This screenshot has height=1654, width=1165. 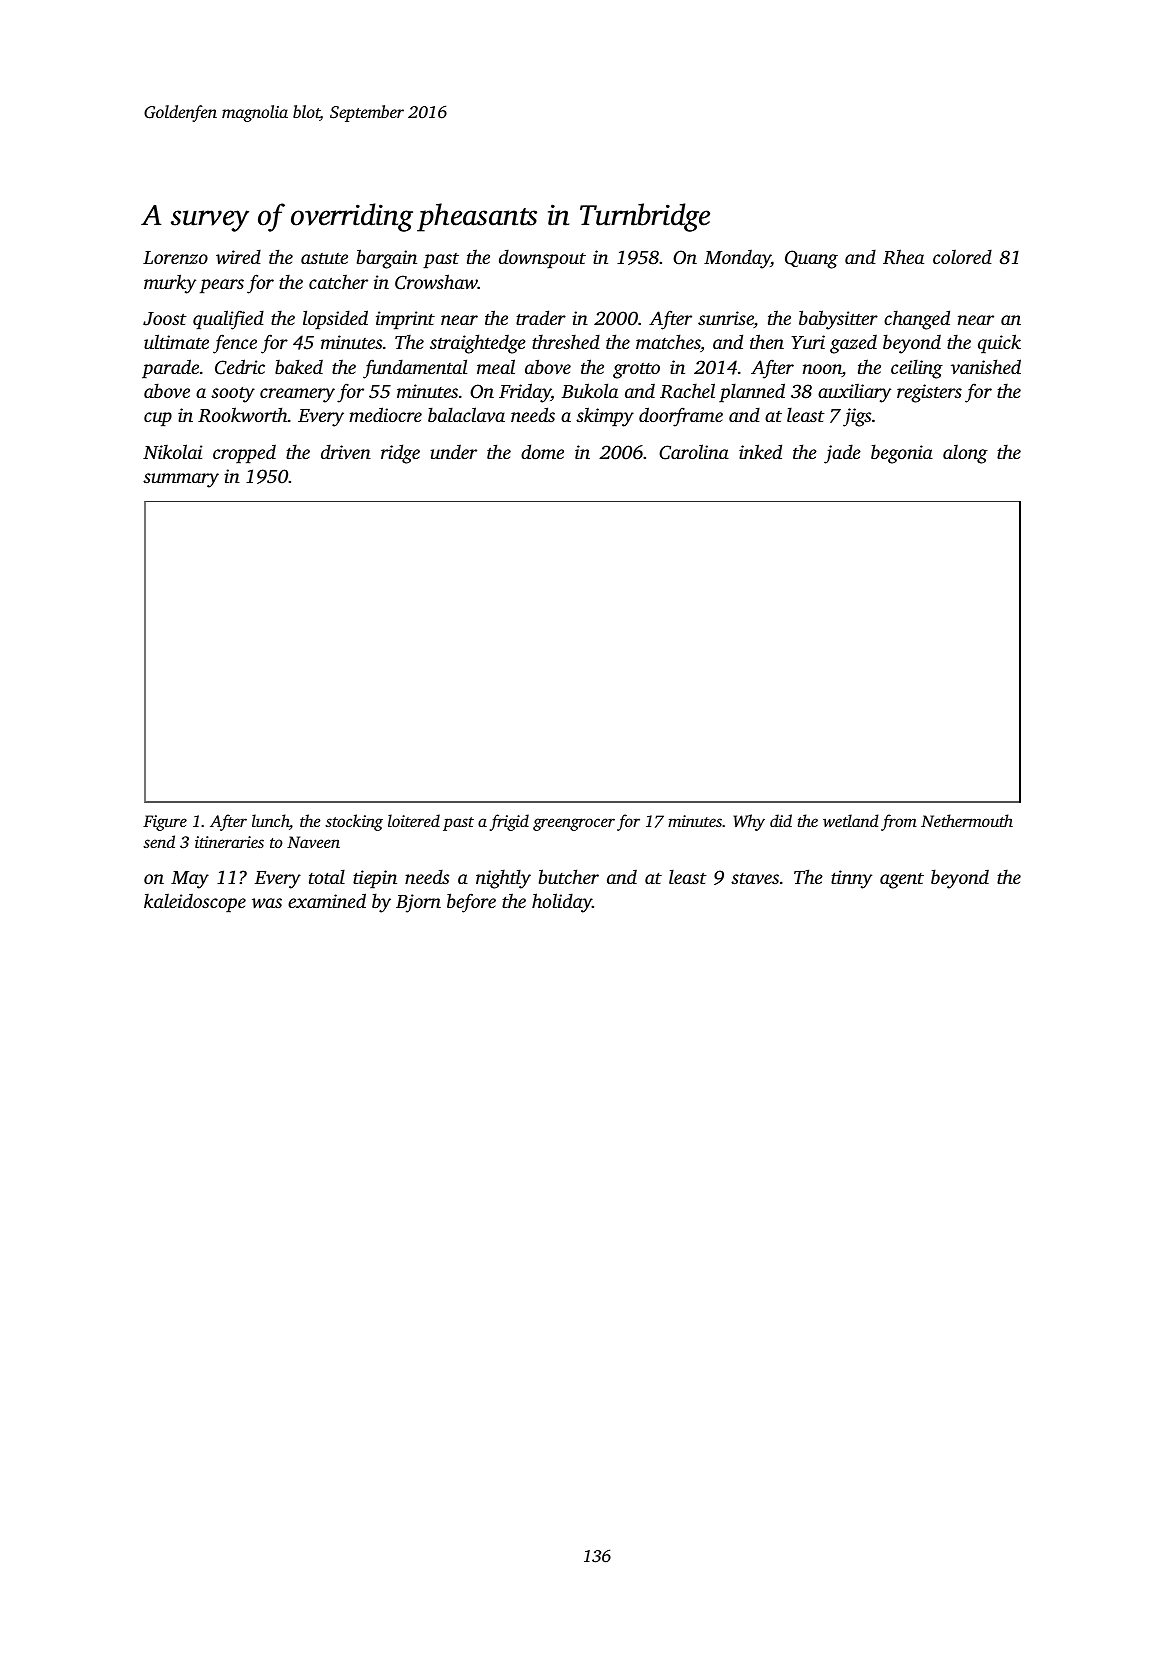 I want to click on did, so click(x=781, y=820).
